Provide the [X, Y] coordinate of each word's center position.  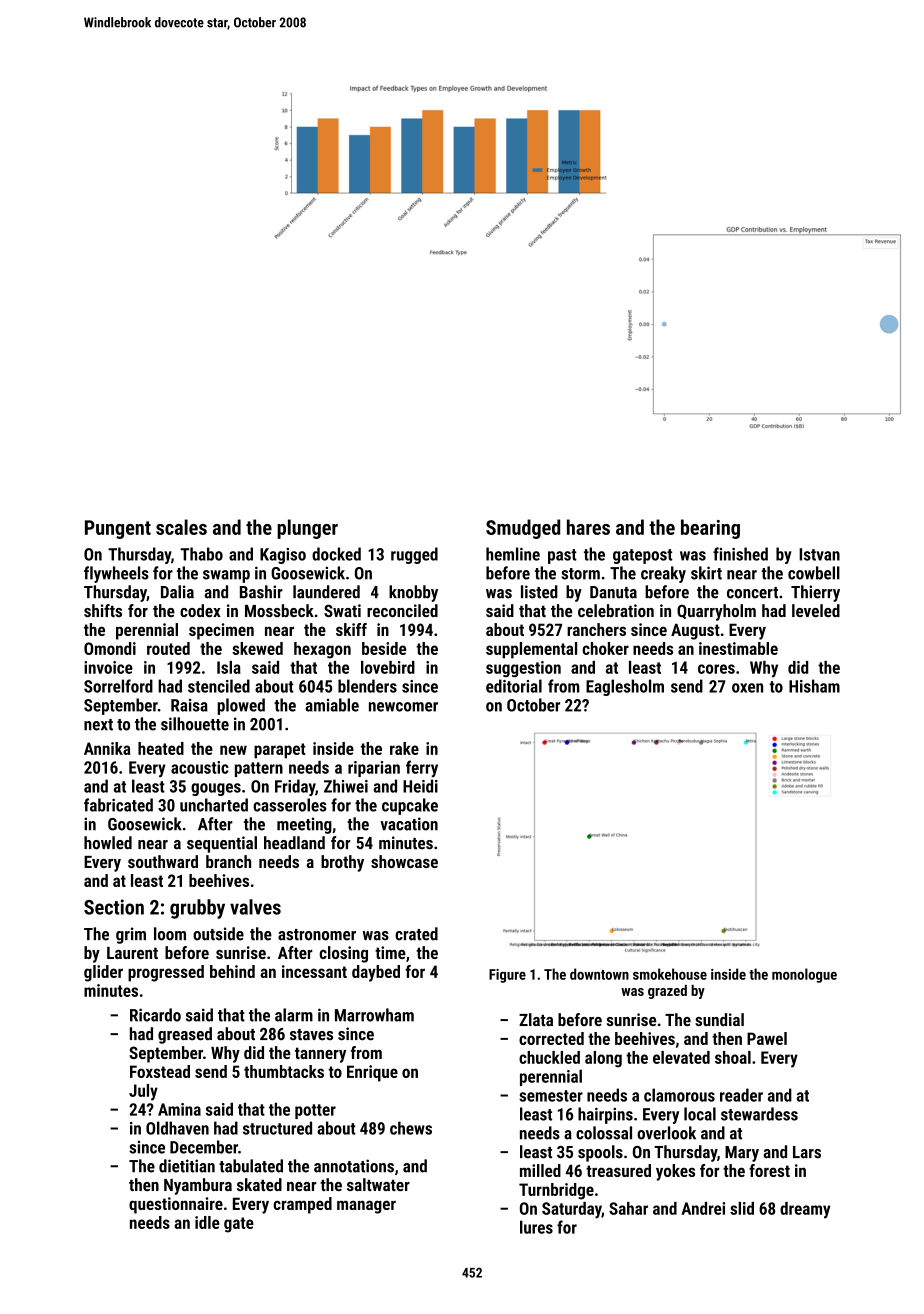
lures [536, 1227]
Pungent [118, 529]
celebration [616, 610]
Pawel [767, 1038]
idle [207, 1222]
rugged [414, 555]
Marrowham [374, 1015]
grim [131, 935]
